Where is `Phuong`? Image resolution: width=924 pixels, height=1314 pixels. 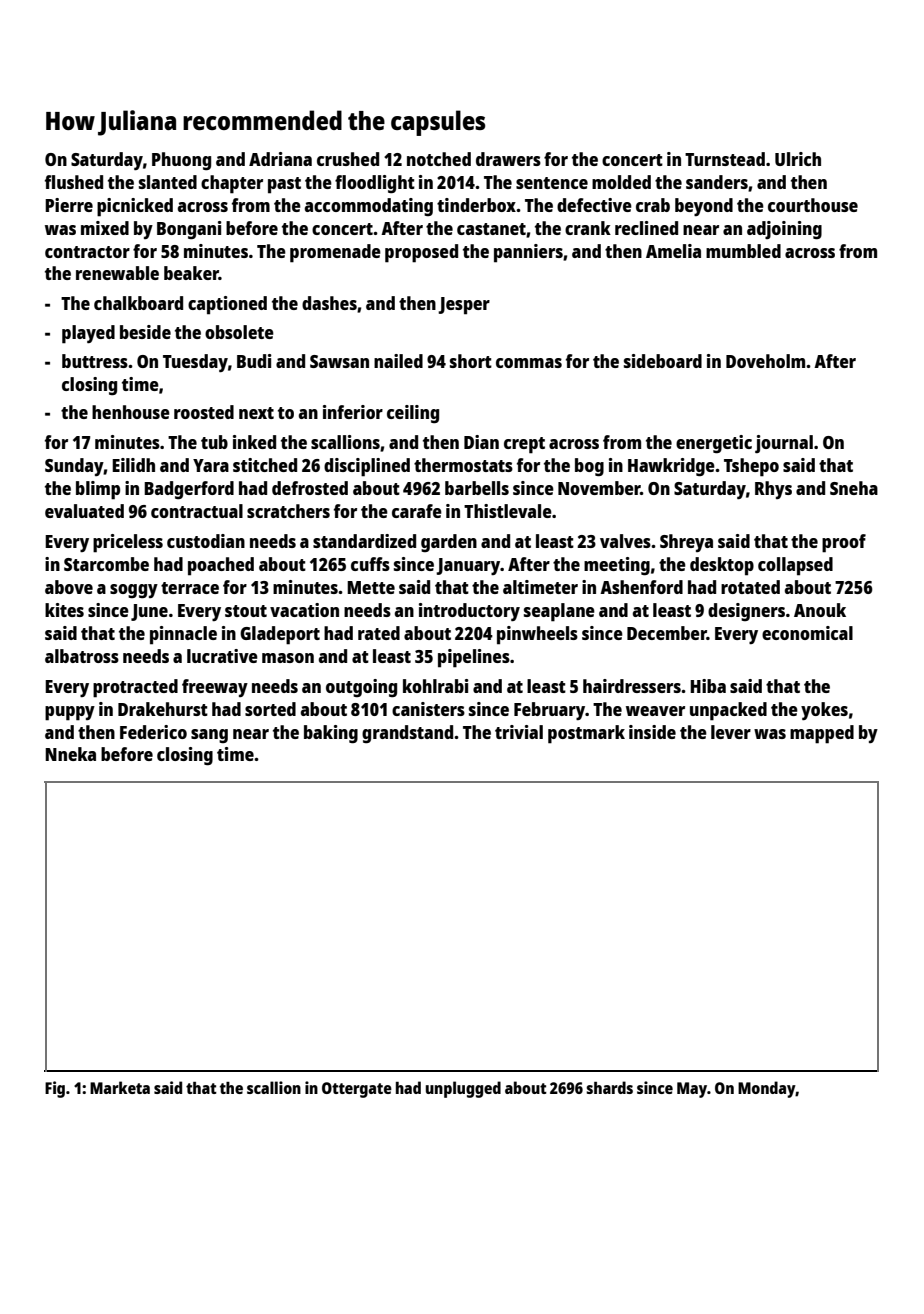
Phuong is located at coordinates (181, 161).
